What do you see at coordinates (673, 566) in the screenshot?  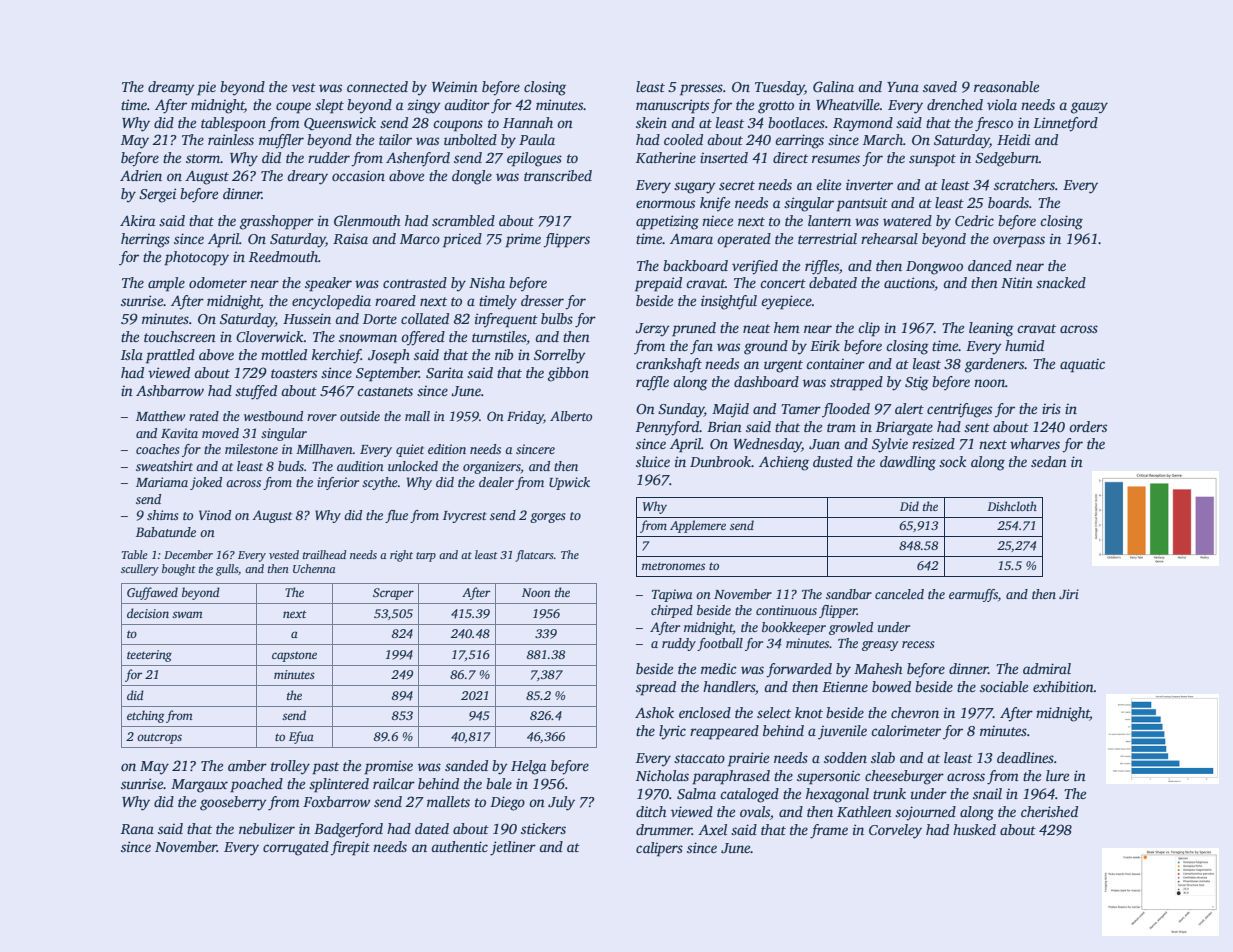 I see `metronomes` at bounding box center [673, 566].
